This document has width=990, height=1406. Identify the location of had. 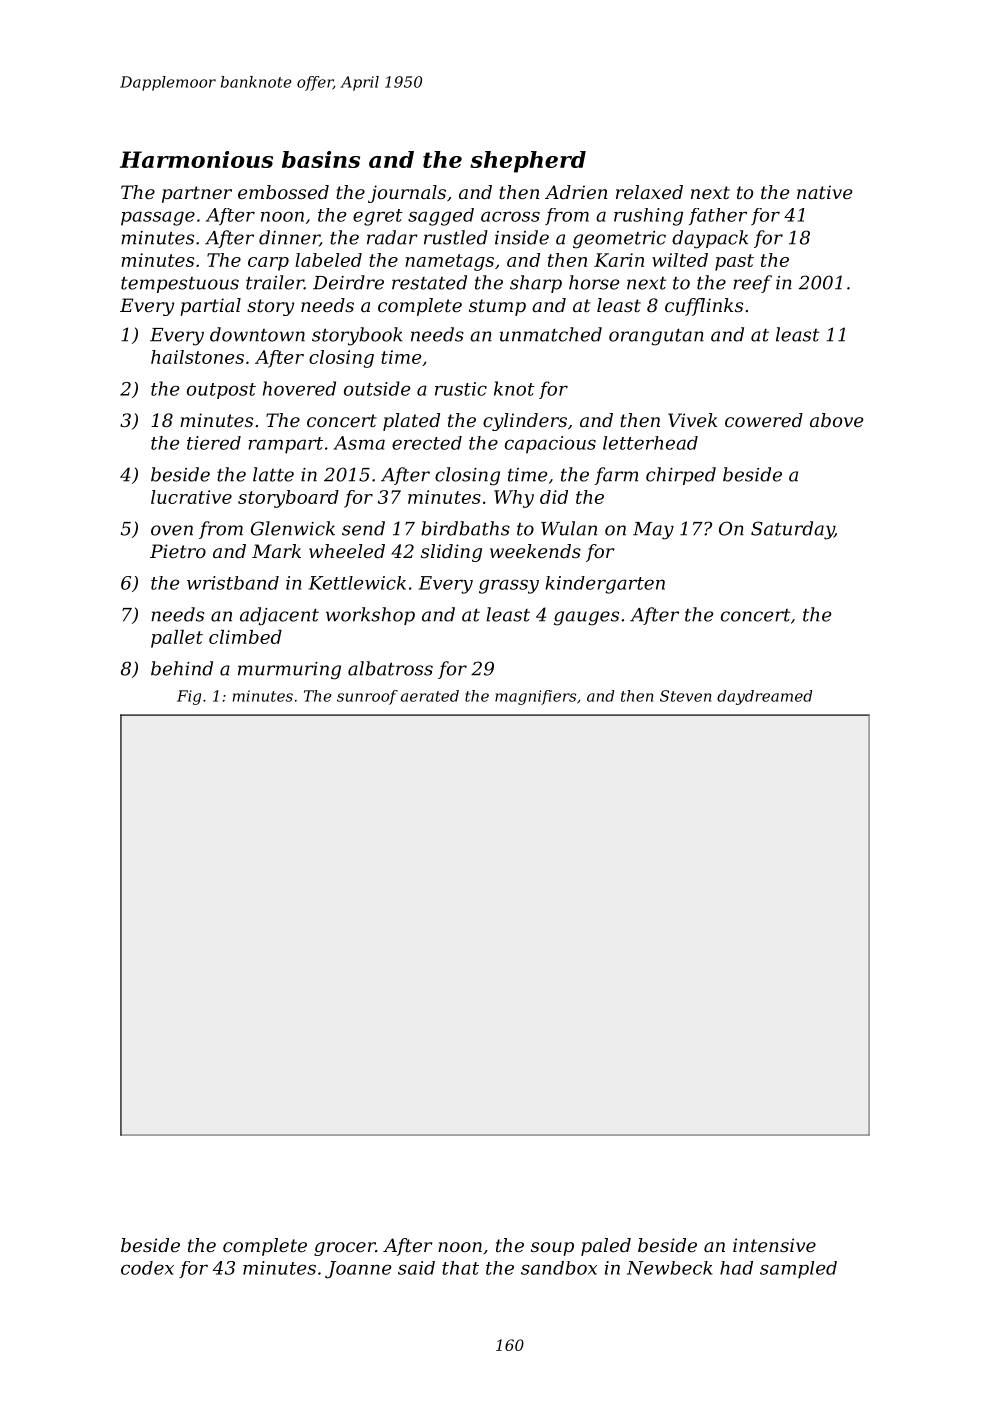
(736, 1268).
